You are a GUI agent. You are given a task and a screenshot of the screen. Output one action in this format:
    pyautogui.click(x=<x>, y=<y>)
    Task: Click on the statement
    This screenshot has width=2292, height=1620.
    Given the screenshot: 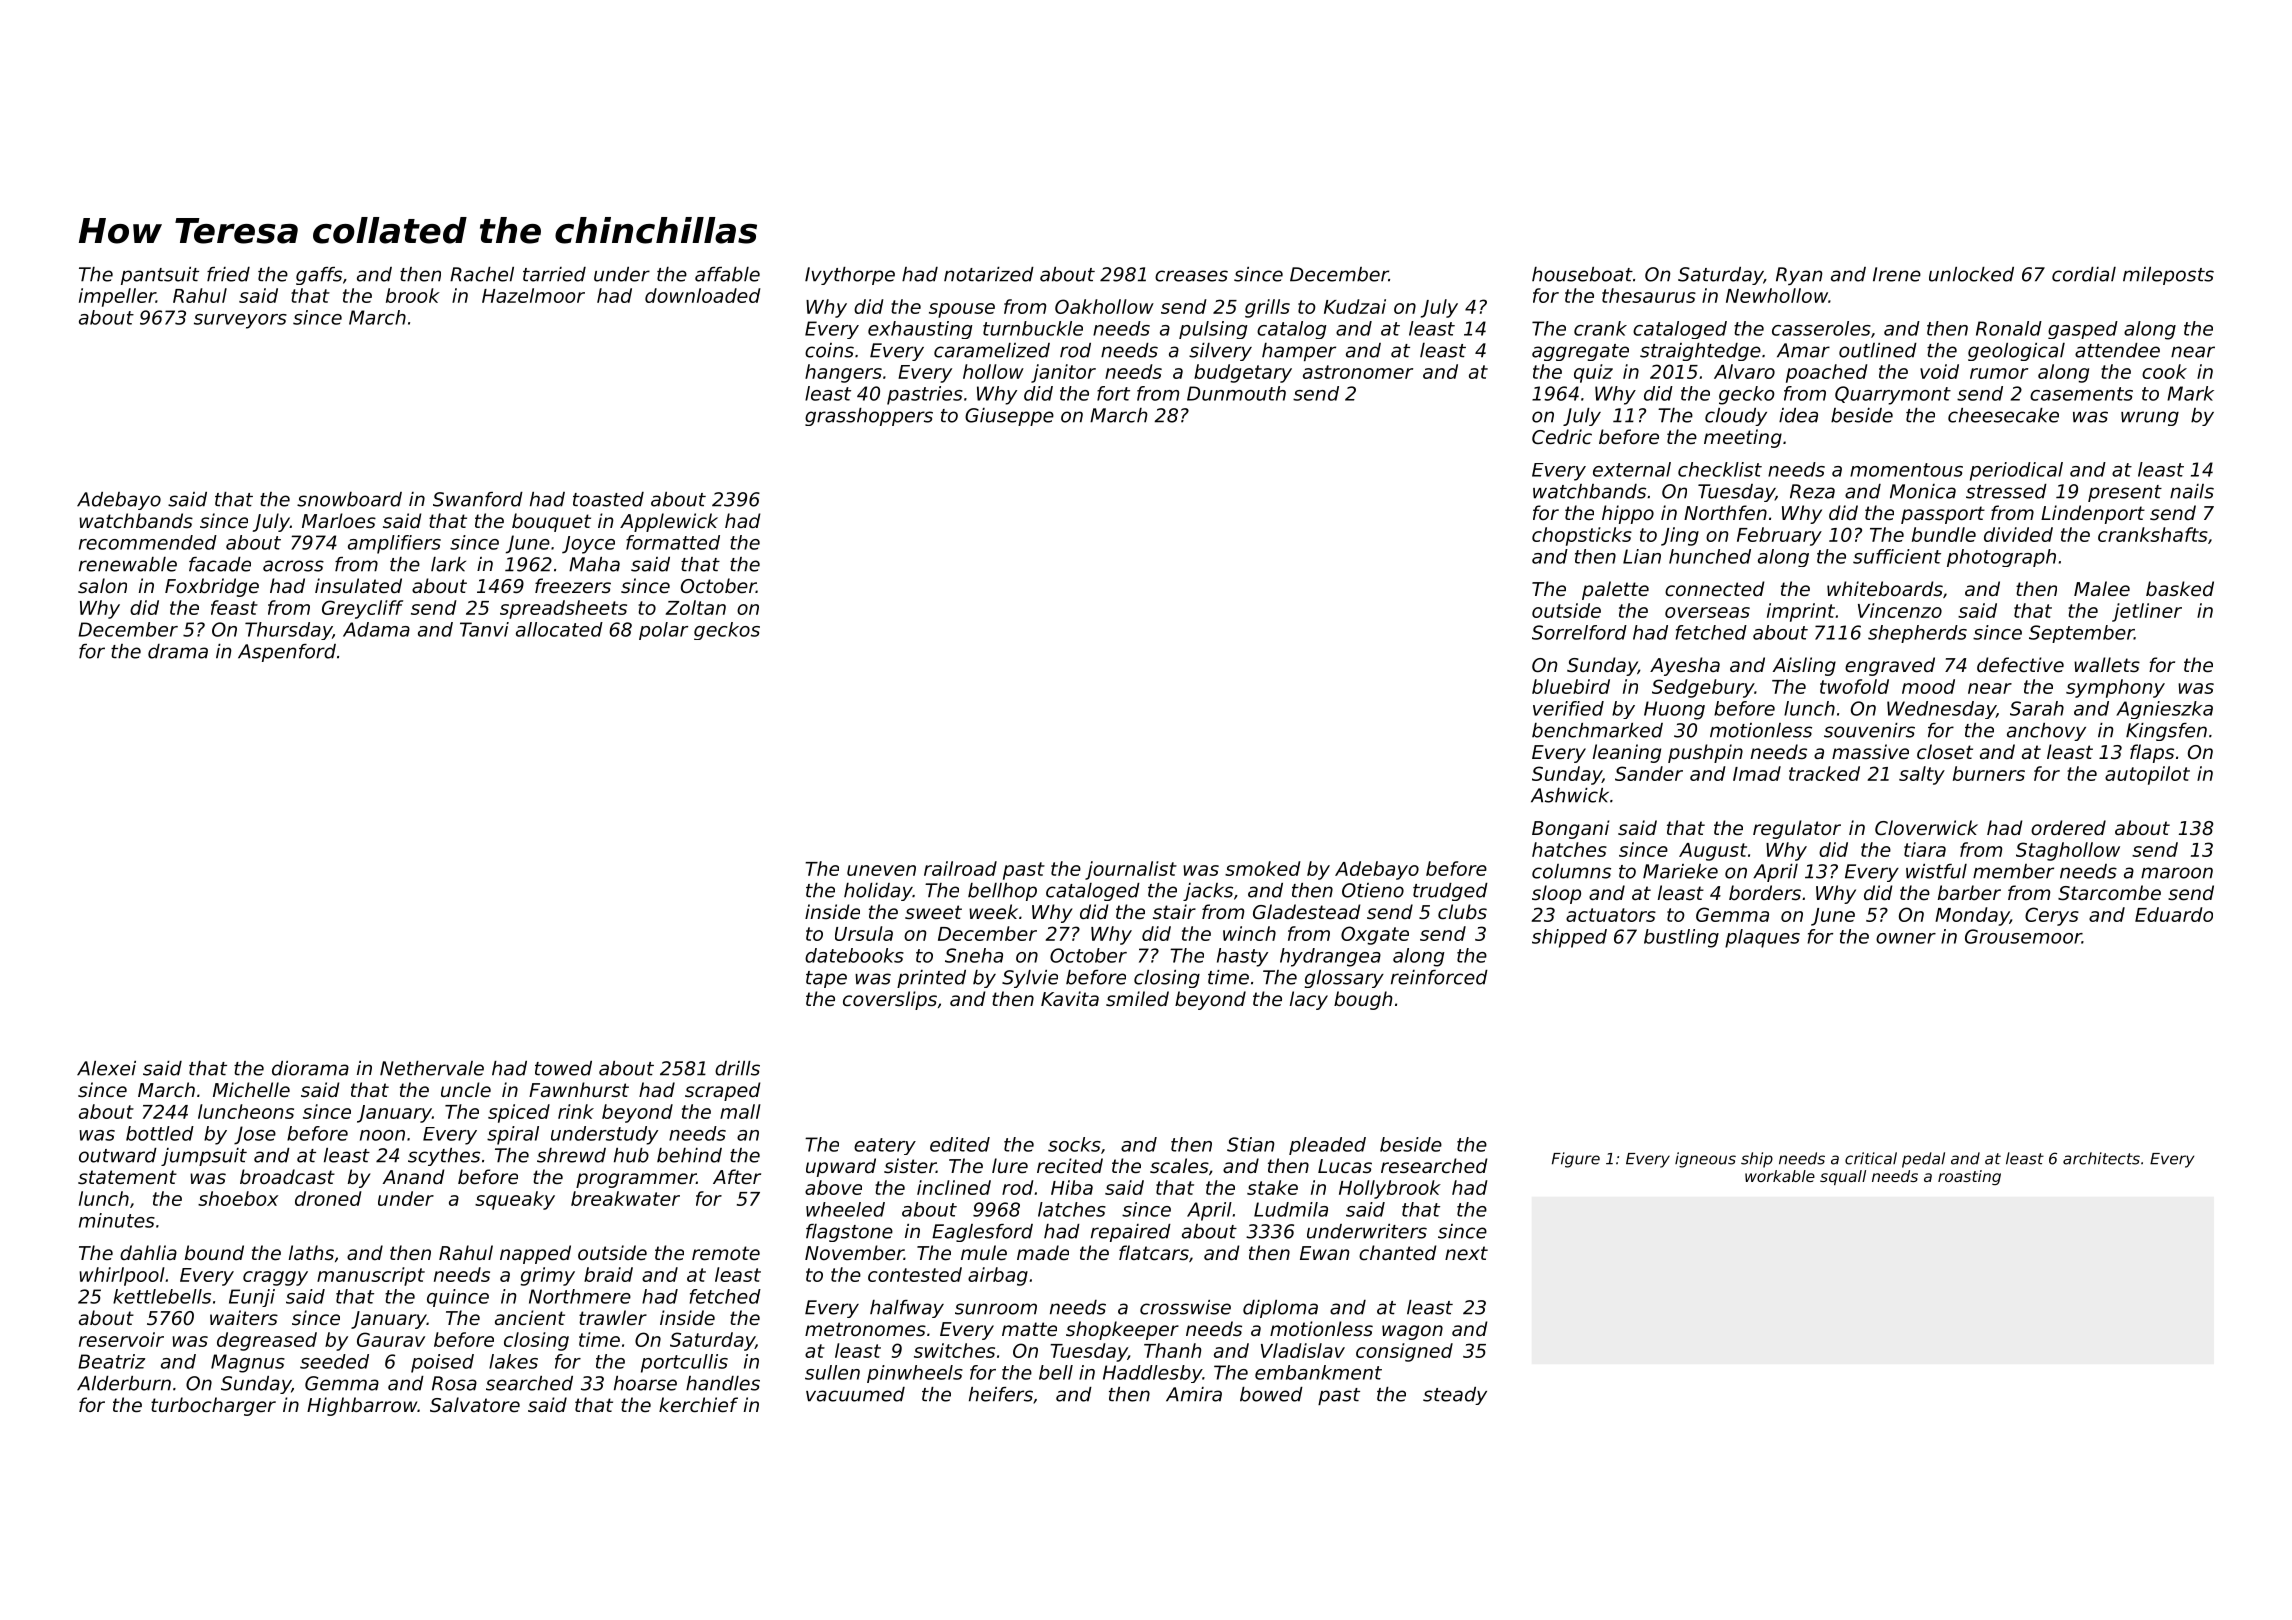 What is the action you would take?
    pyautogui.click(x=127, y=1177)
